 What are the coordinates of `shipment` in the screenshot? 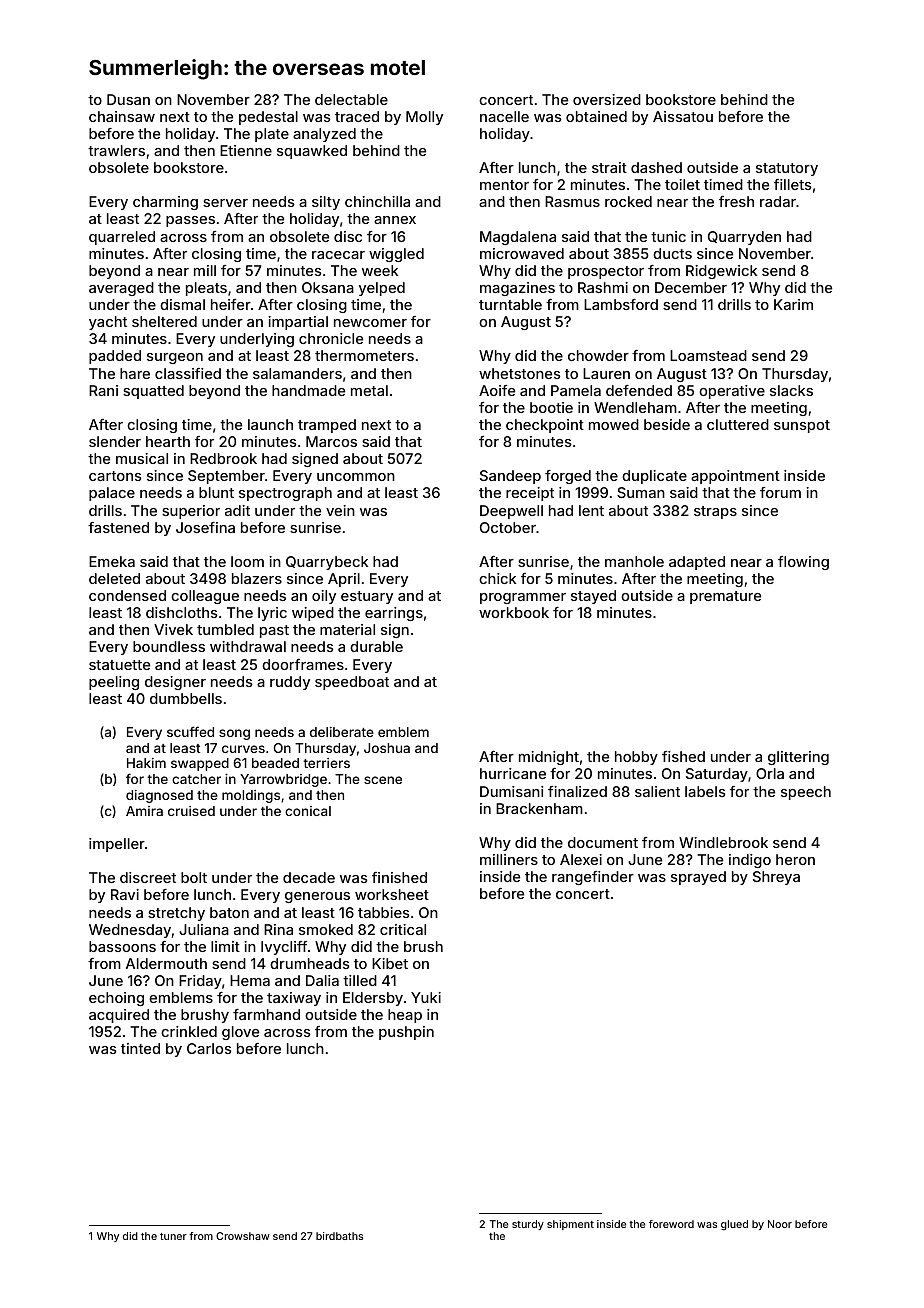 It's located at (570, 1225).
